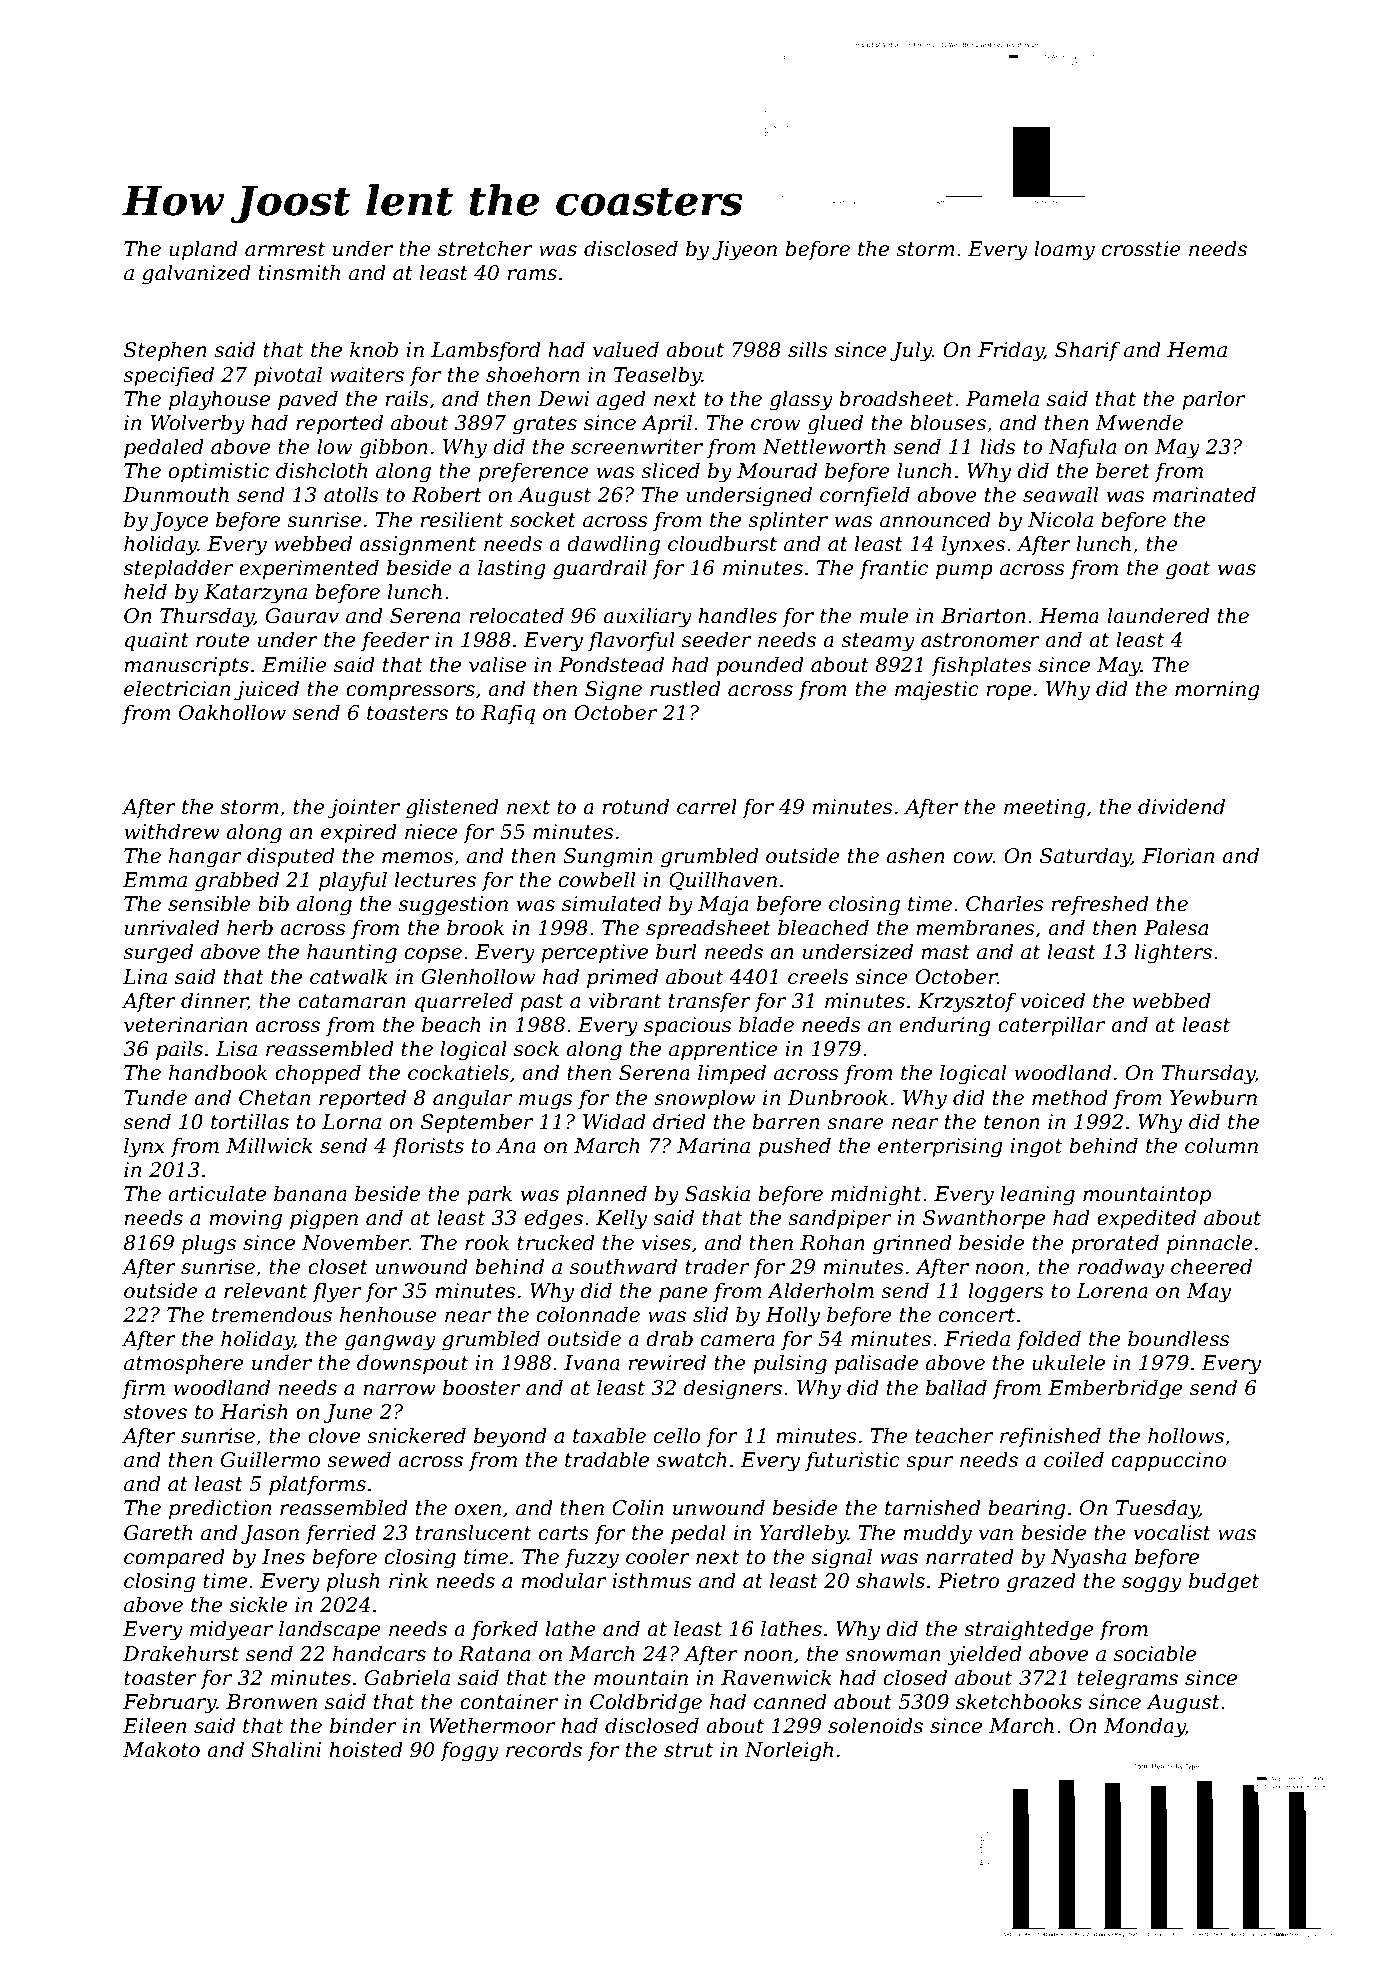 This screenshot has height=1969, width=1386. Describe the element at coordinates (174, 1558) in the screenshot. I see `compared` at that location.
